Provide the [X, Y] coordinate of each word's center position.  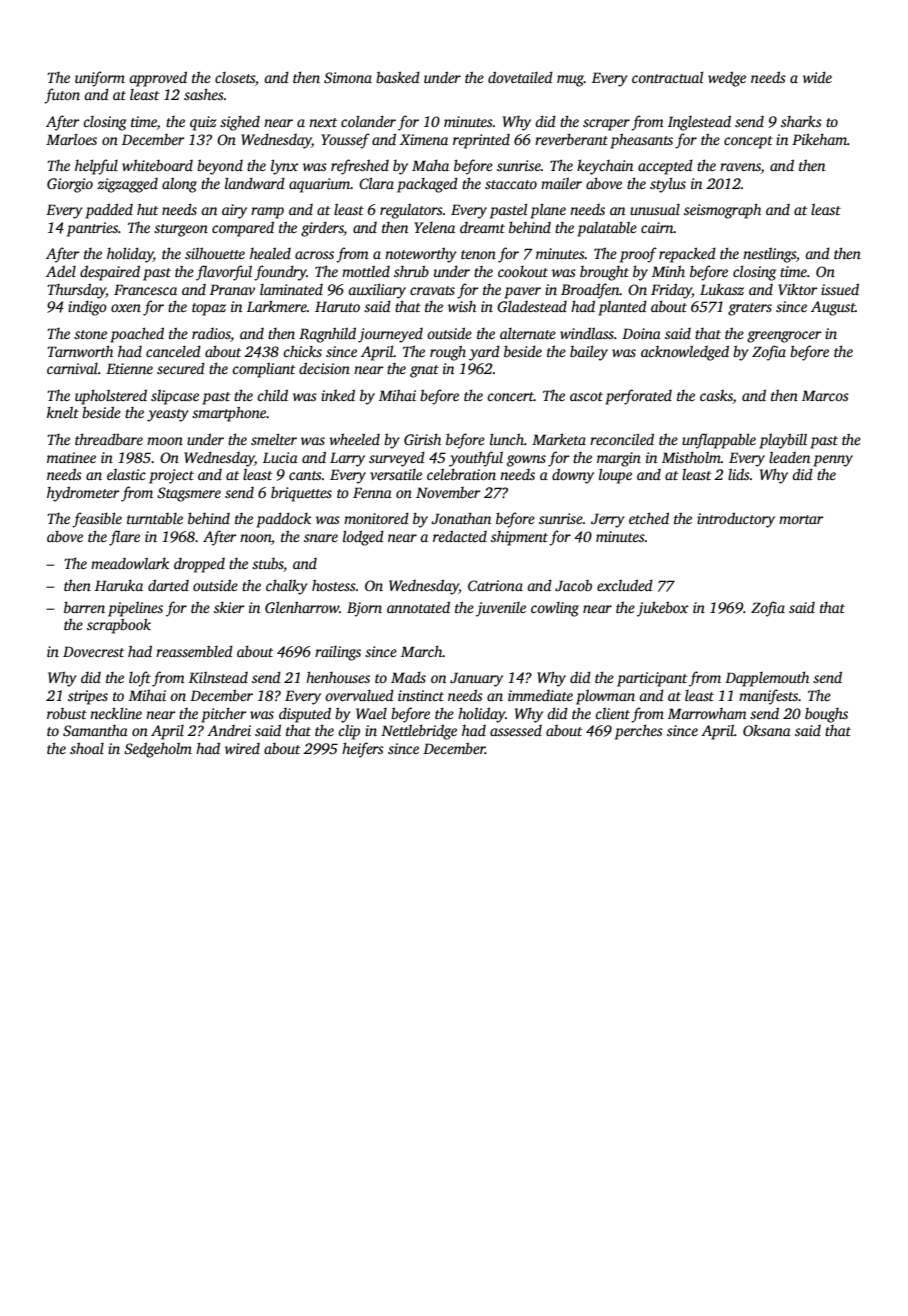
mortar [801, 519]
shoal [87, 748]
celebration [461, 474]
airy [234, 211]
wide [817, 77]
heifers [363, 750]
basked [398, 77]
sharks [801, 121]
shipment [519, 538]
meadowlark [130, 563]
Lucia [280, 457]
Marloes [71, 139]
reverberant [571, 139]
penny [833, 461]
